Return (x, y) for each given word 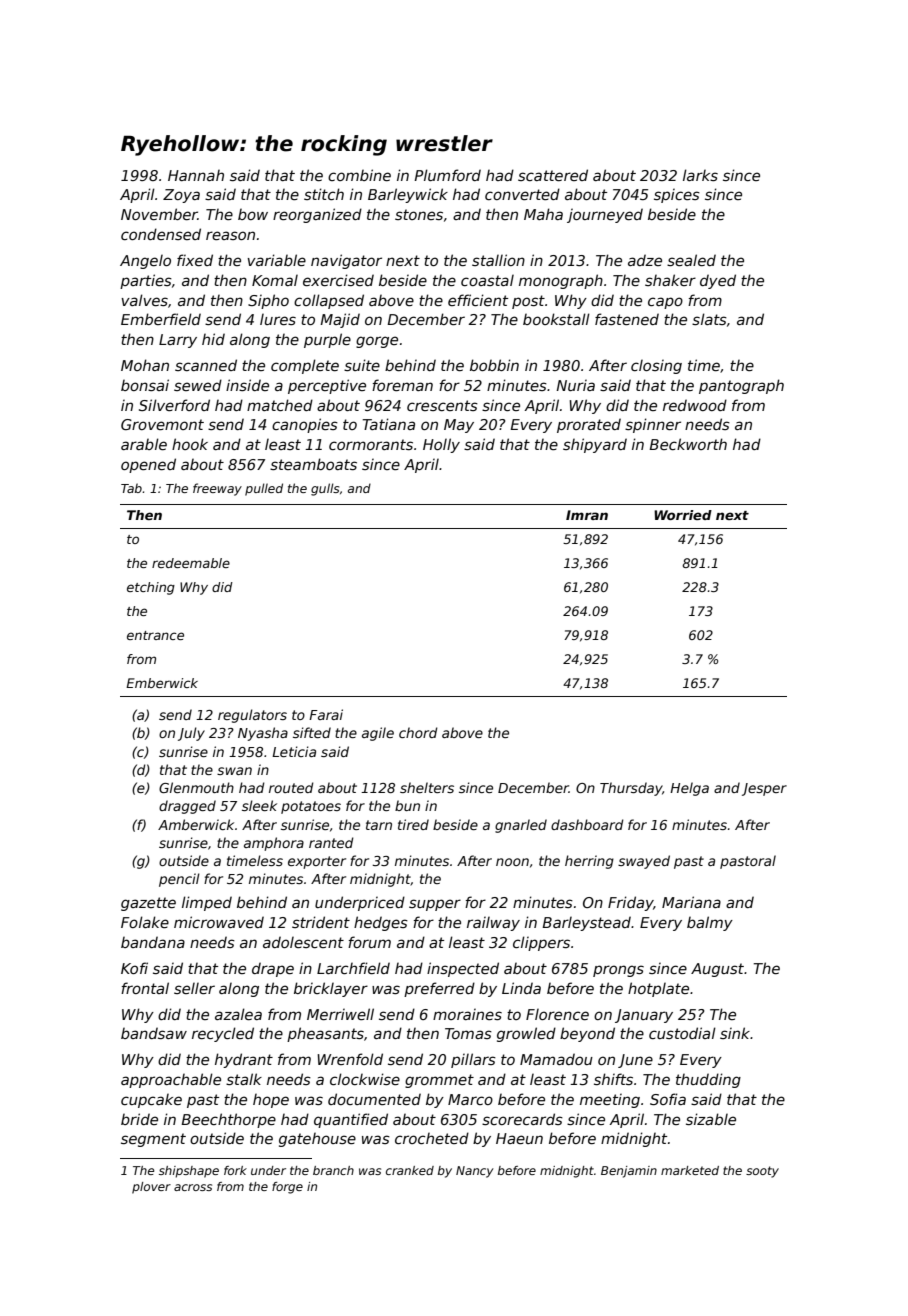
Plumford (447, 175)
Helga (689, 789)
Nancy (475, 1172)
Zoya (181, 196)
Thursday (631, 789)
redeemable (191, 563)
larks (700, 175)
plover (151, 1188)
